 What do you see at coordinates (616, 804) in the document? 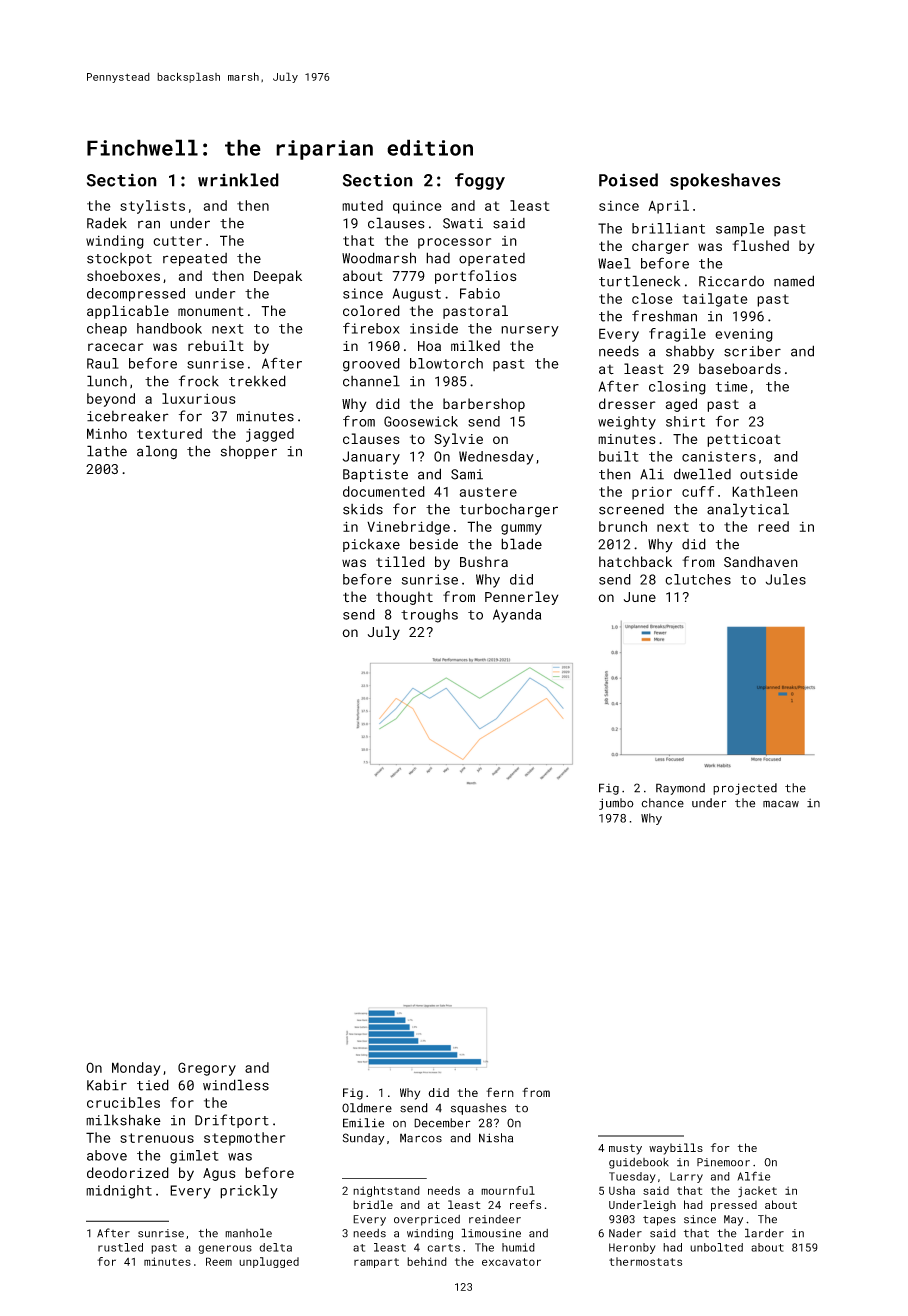
I see `jumbo` at bounding box center [616, 804].
